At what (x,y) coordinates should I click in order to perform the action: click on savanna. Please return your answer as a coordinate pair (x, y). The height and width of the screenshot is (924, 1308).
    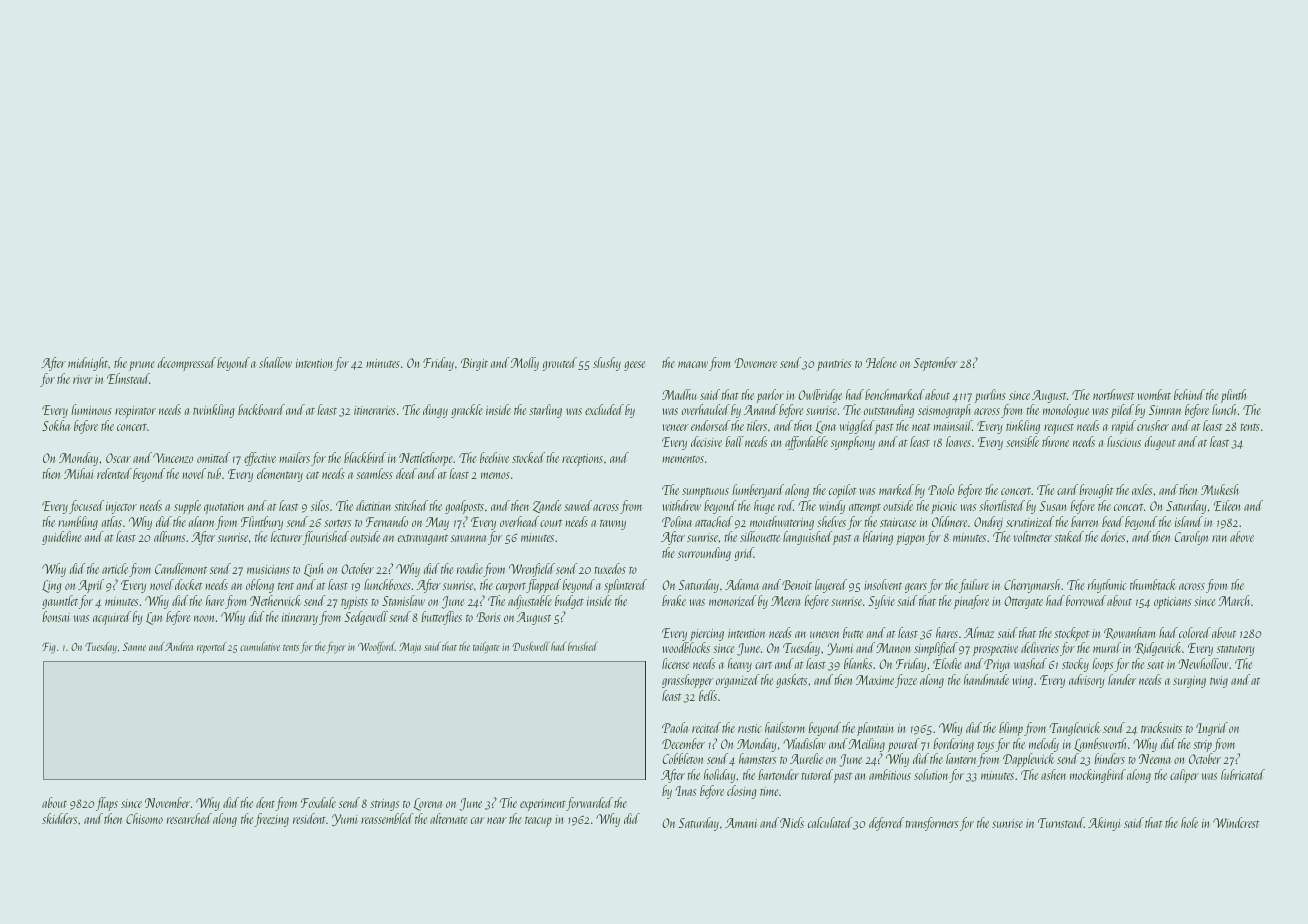
    Looking at the image, I should click on (468, 538).
